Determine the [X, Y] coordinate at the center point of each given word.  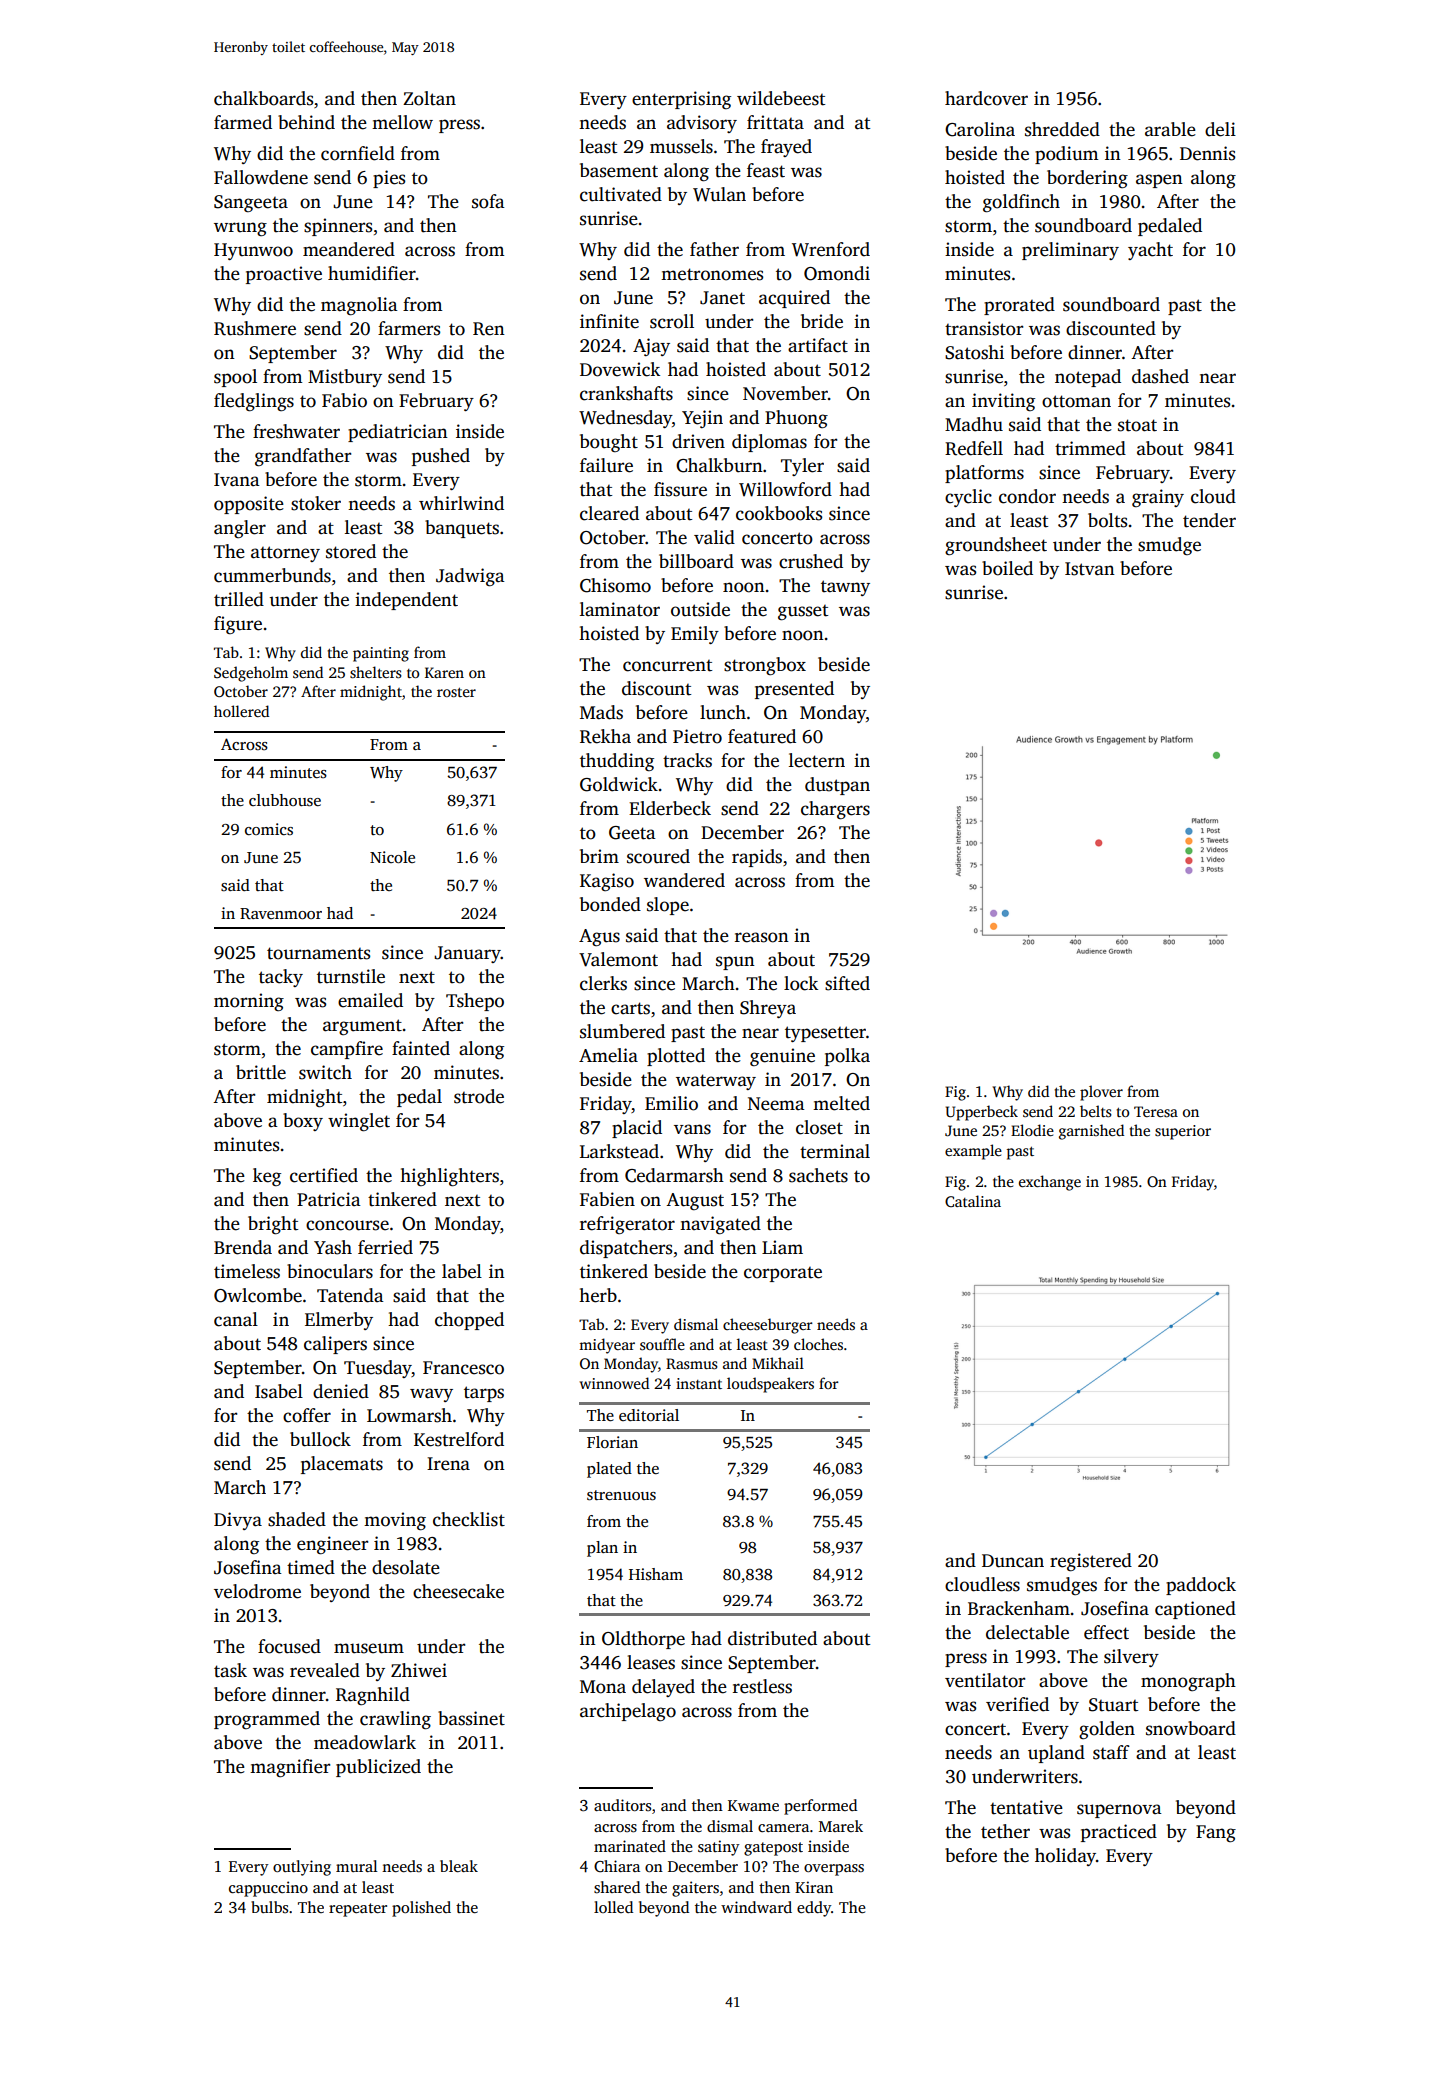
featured [762, 736]
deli [1220, 129]
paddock [1201, 1586]
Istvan [1090, 569]
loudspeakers [770, 1385]
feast [766, 170]
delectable [1027, 1632]
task [230, 1670]
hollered [241, 711]
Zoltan [429, 98]
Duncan [1013, 1561]
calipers [335, 1345]
